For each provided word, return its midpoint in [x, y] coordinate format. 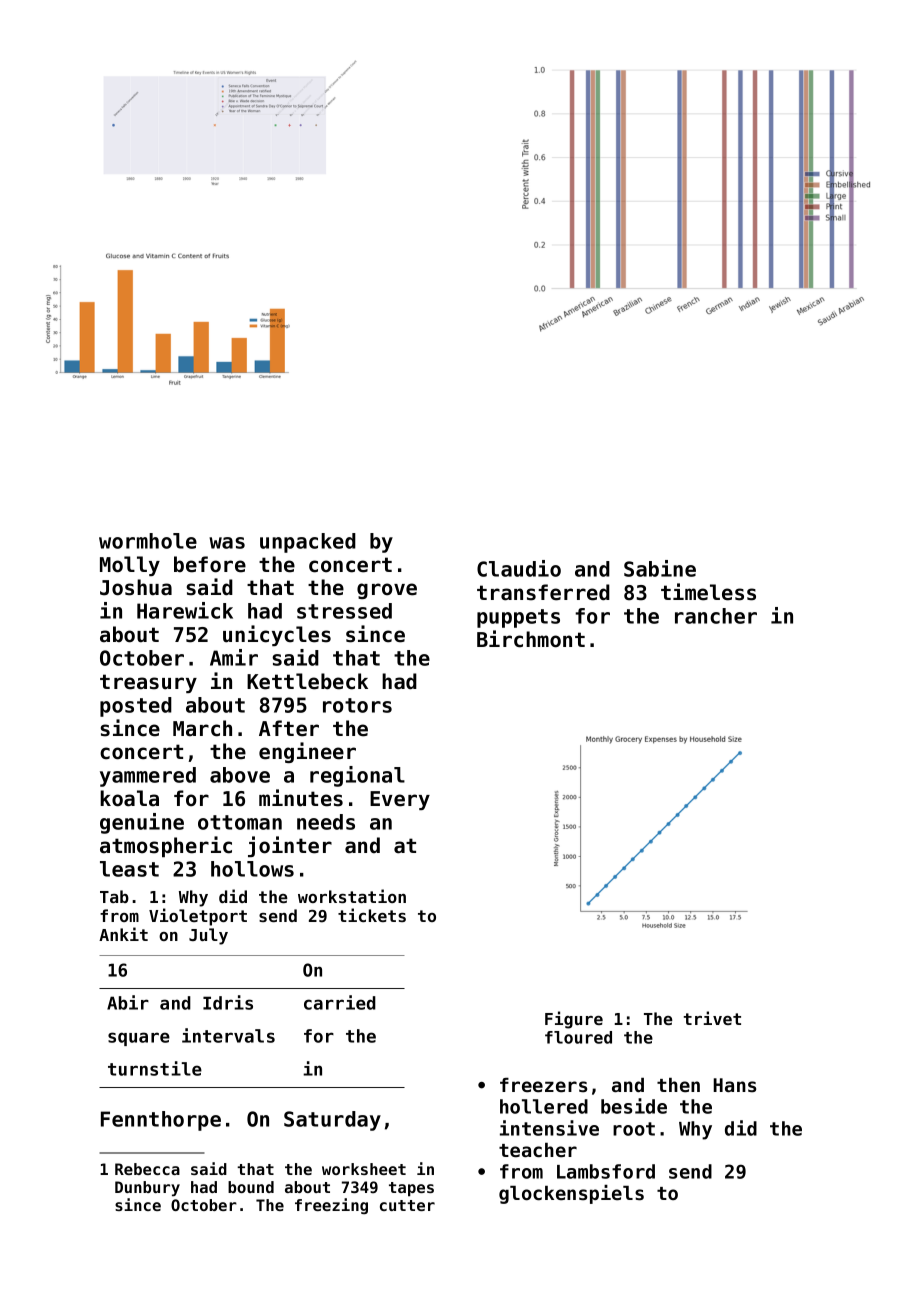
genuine [142, 823]
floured [578, 1037]
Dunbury [147, 1189]
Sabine [660, 568]
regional [357, 776]
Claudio [519, 568]
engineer [307, 752]
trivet [712, 1018]
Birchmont [531, 639]
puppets [518, 618]
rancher [716, 616]
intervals [228, 1035]
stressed [344, 611]
